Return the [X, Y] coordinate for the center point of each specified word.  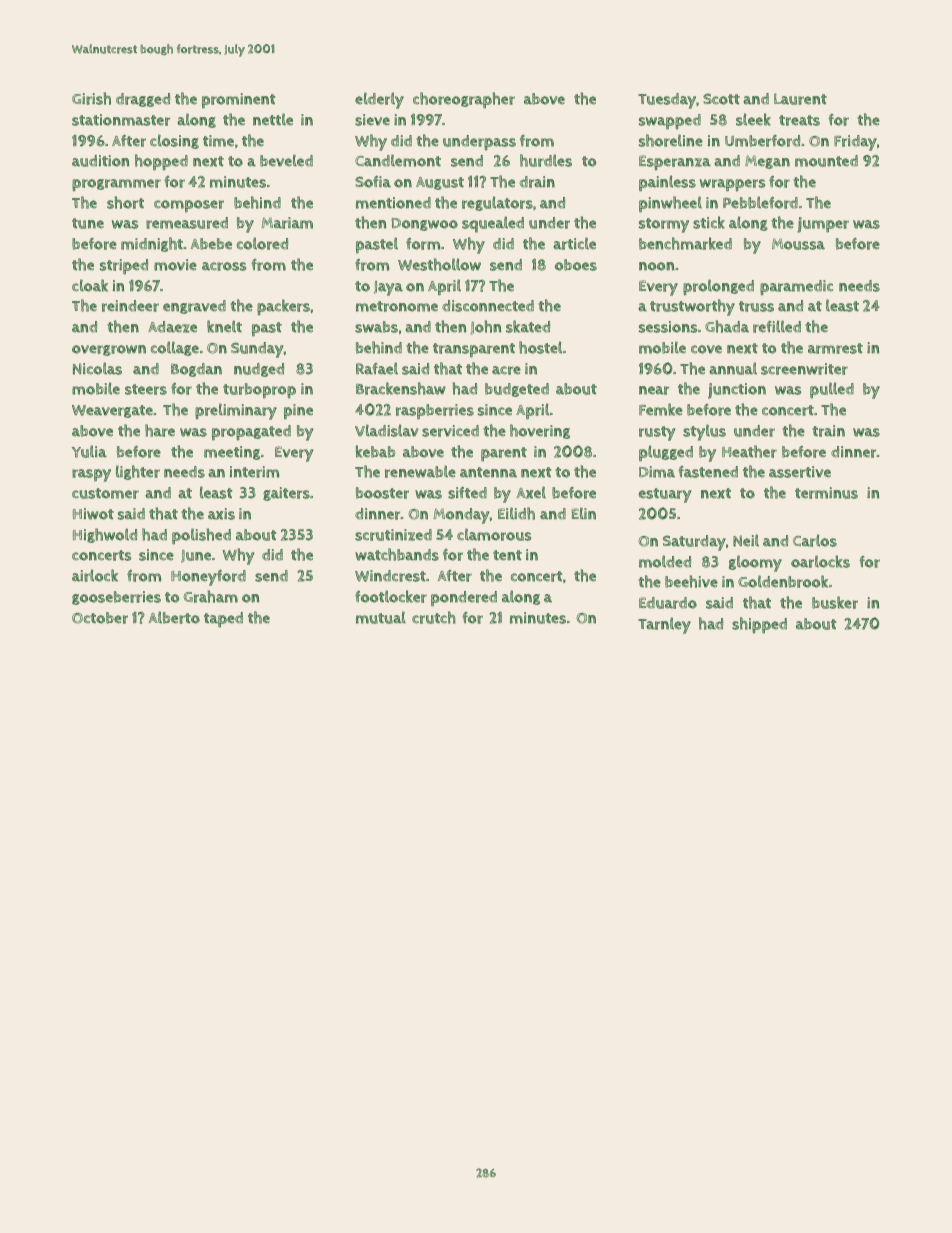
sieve [372, 120]
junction [737, 391]
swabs [376, 327]
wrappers [732, 185]
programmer [116, 185]
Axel [531, 492]
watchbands [397, 554]
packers [283, 307]
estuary [665, 495]
